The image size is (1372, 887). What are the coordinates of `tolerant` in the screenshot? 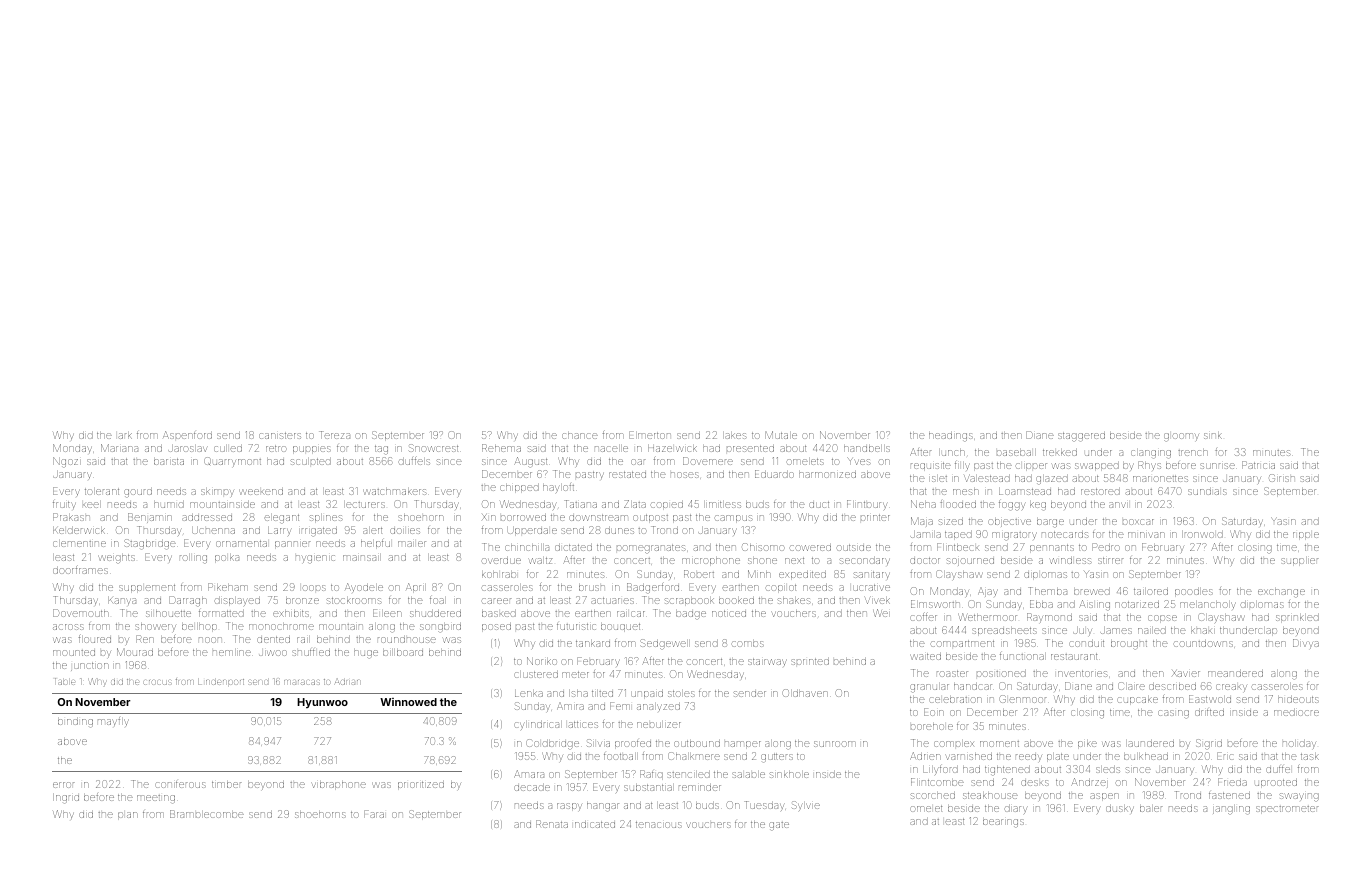 It's located at (102, 491).
